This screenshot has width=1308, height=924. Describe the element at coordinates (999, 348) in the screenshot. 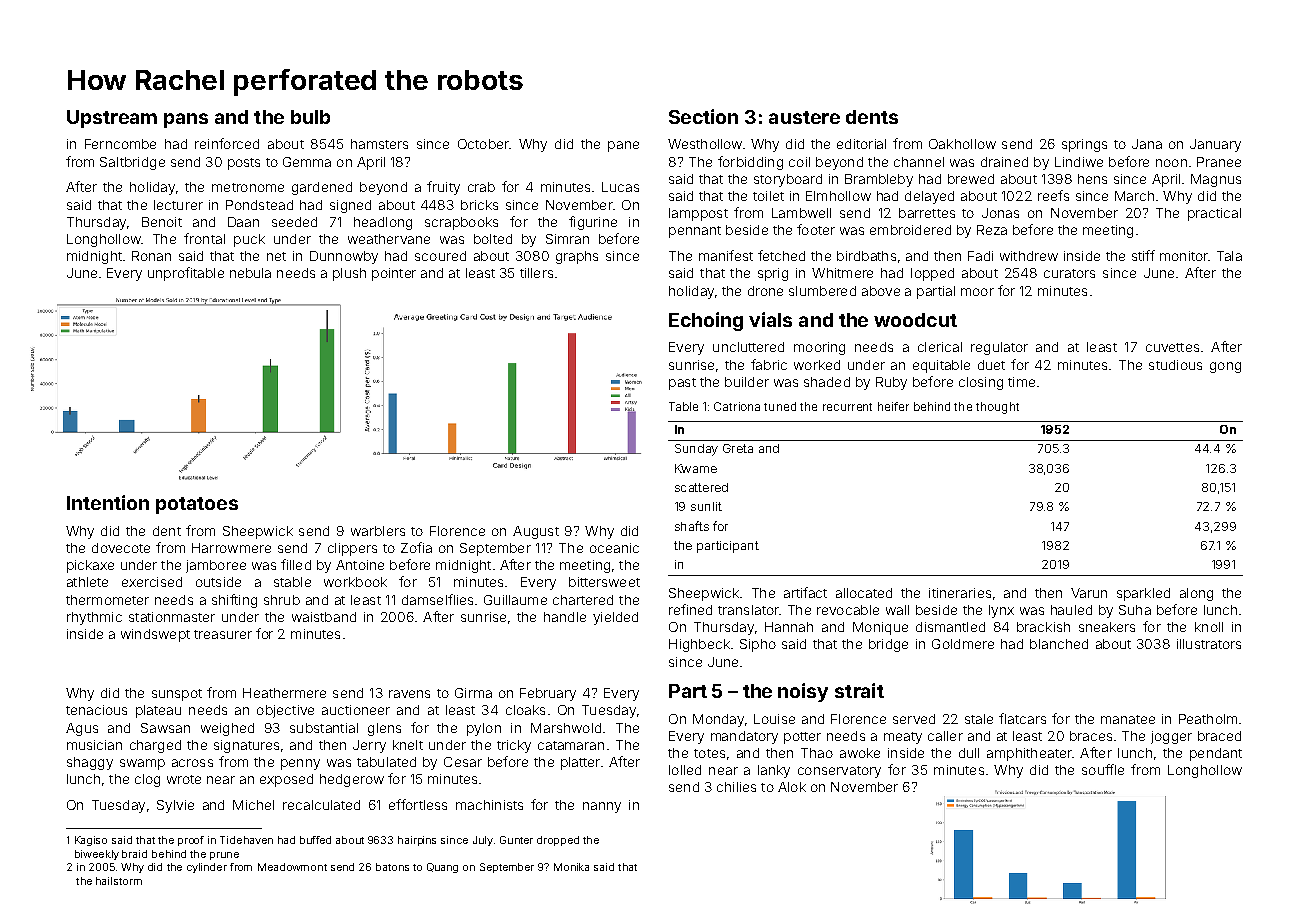

I see `regulator` at that location.
